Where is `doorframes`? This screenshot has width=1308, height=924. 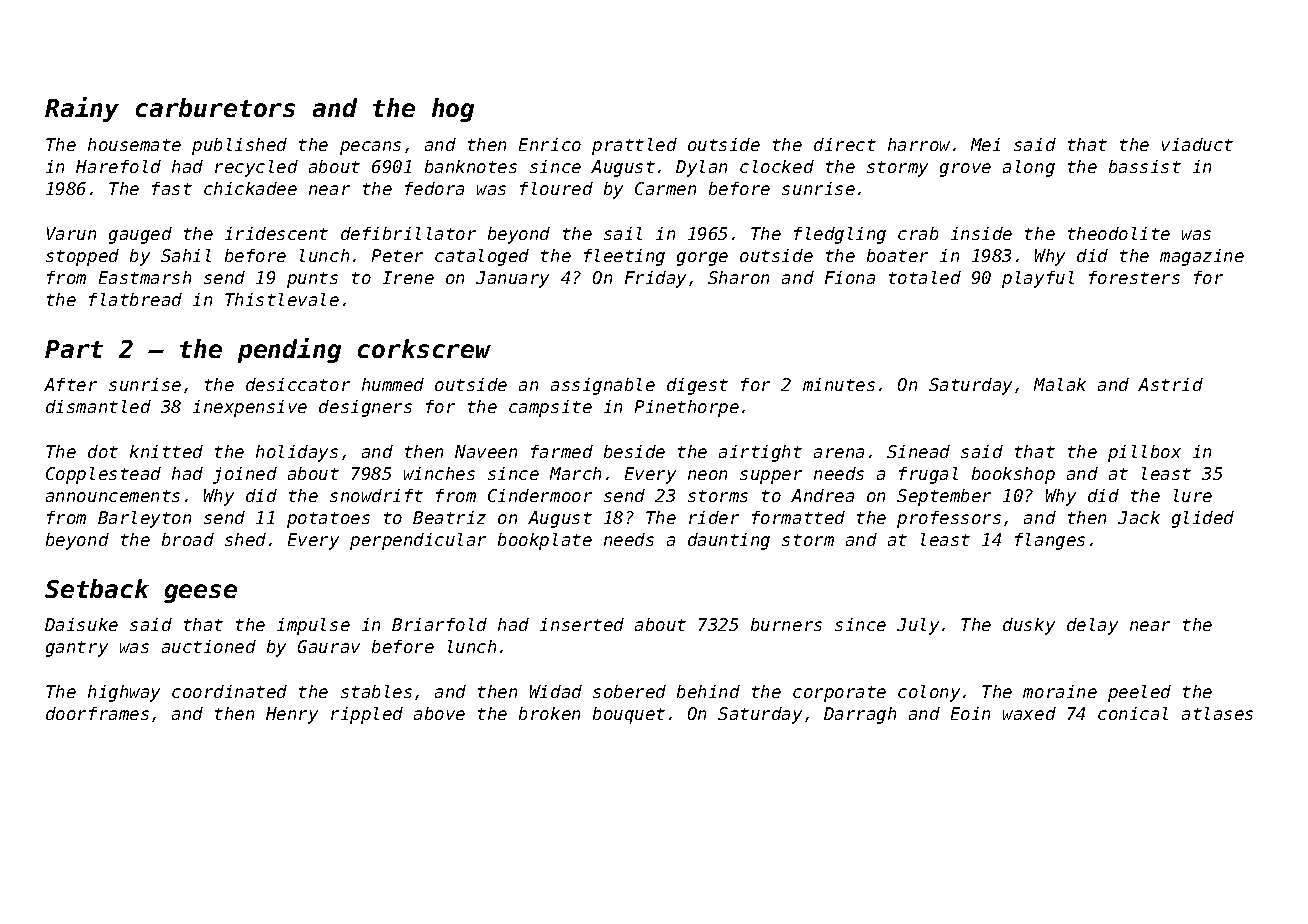
doorframes is located at coordinates (97, 713).
